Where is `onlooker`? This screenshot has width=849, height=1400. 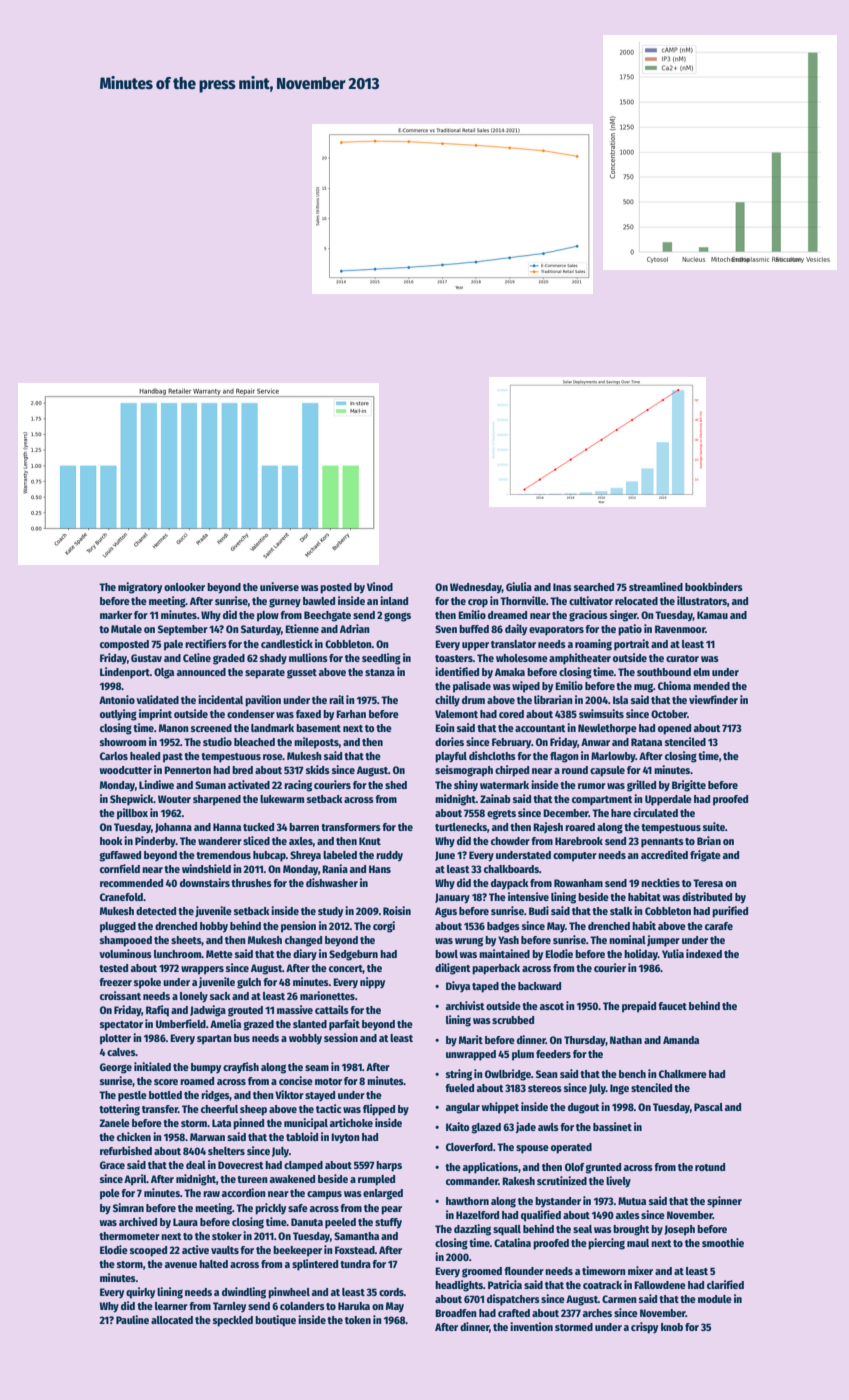 onlooker is located at coordinates (184, 587).
